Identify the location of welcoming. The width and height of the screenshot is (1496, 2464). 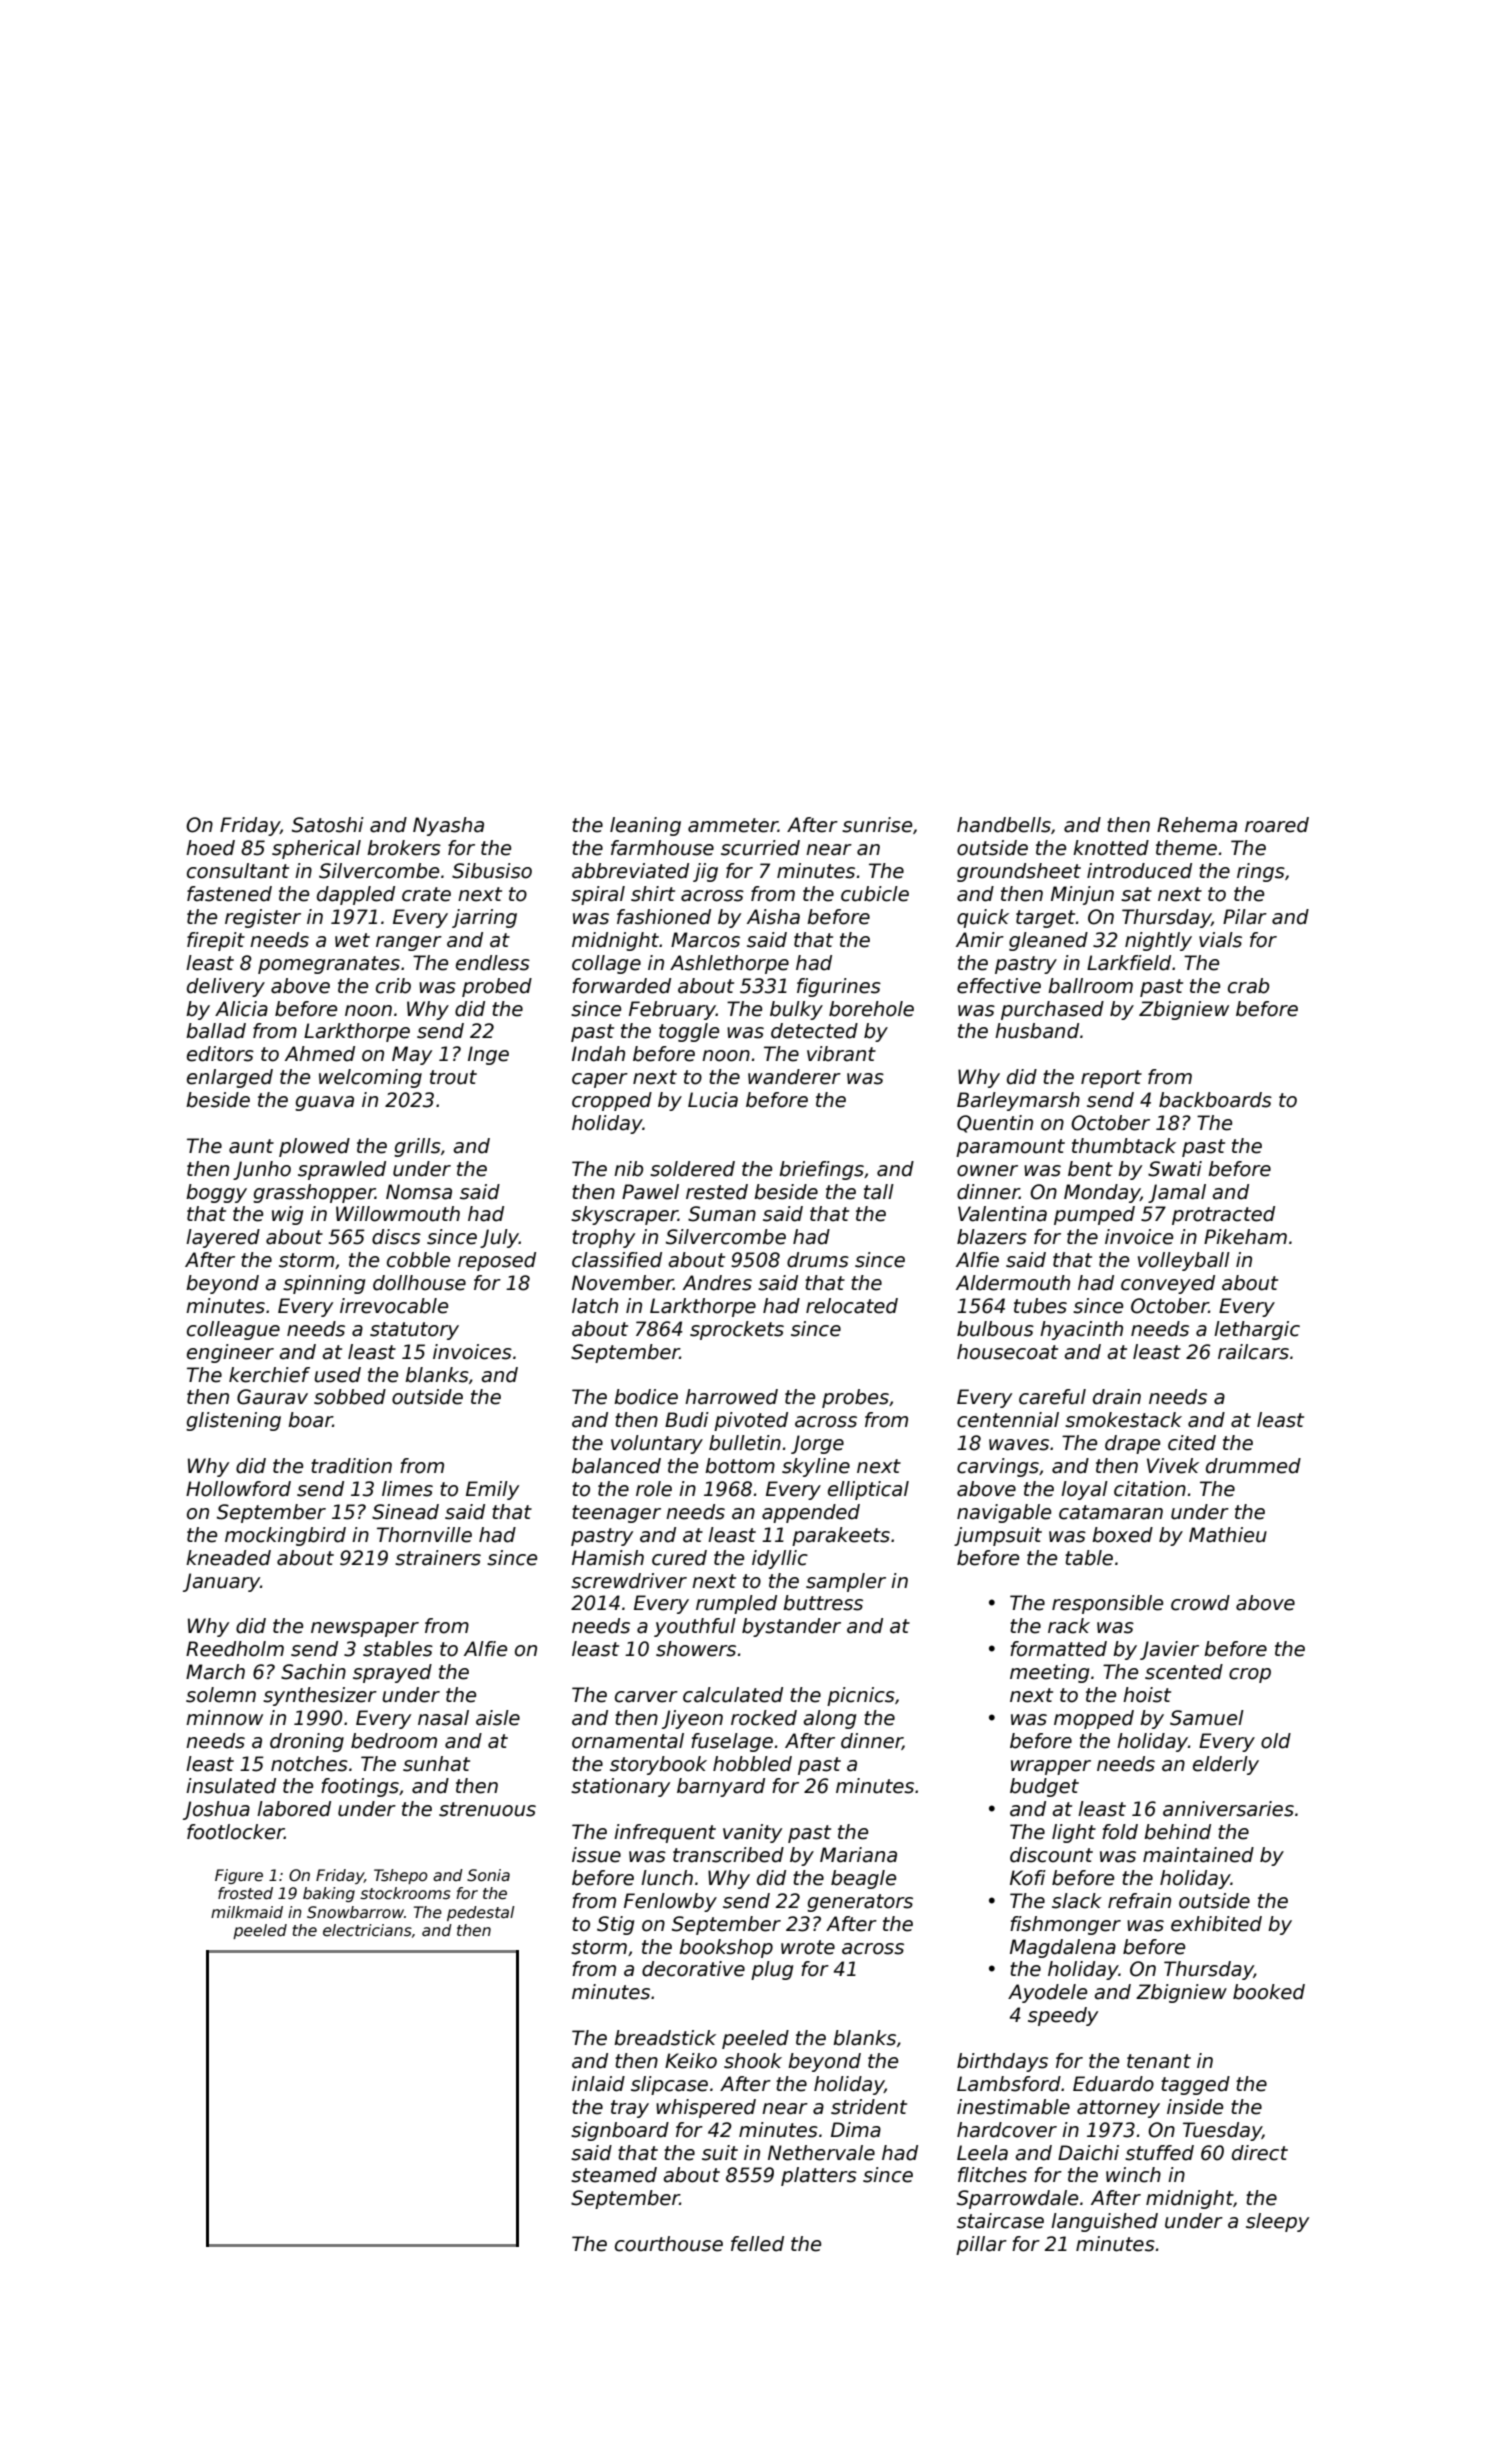
(370, 1078).
